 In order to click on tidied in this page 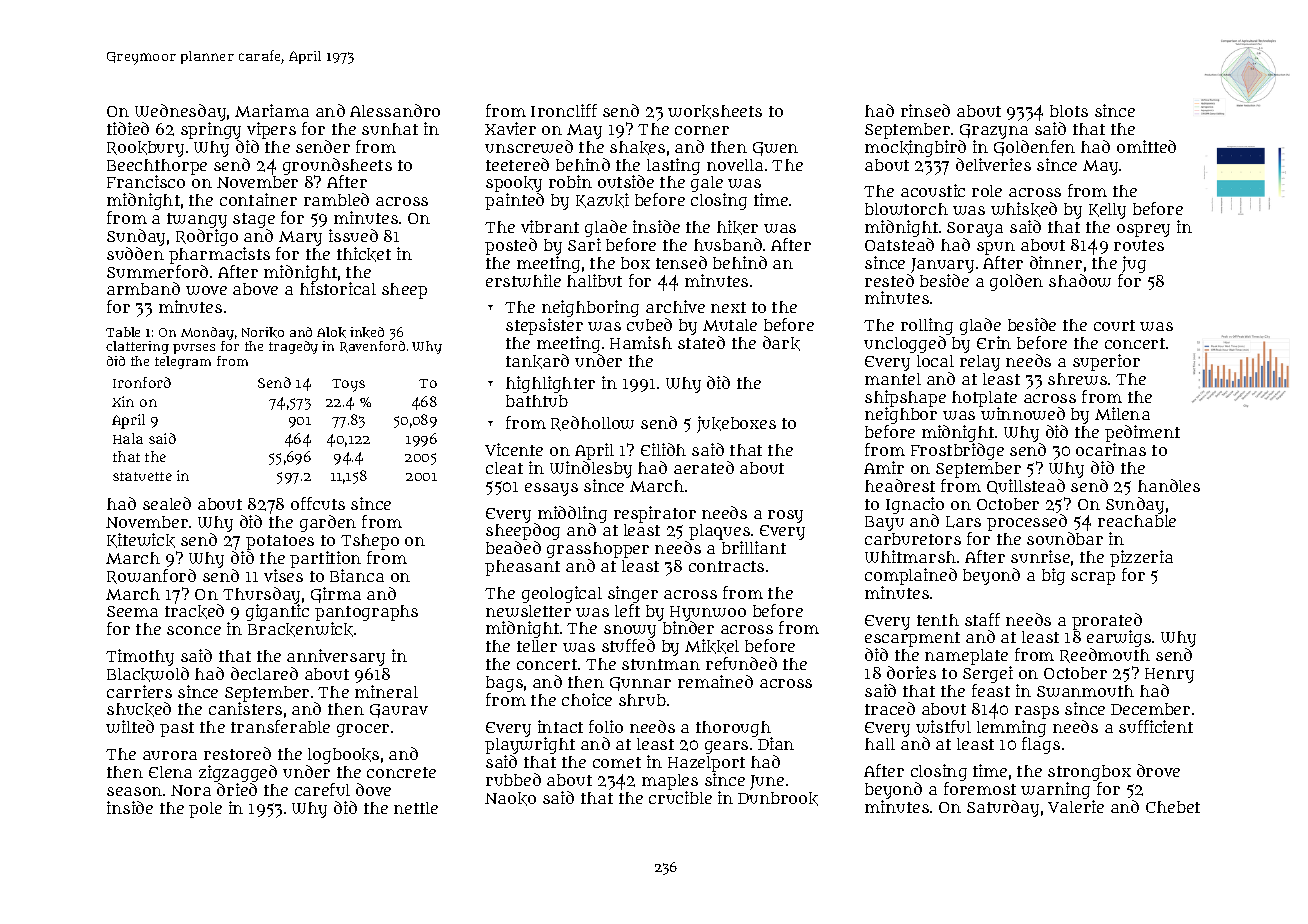, I will do `click(128, 128)`.
